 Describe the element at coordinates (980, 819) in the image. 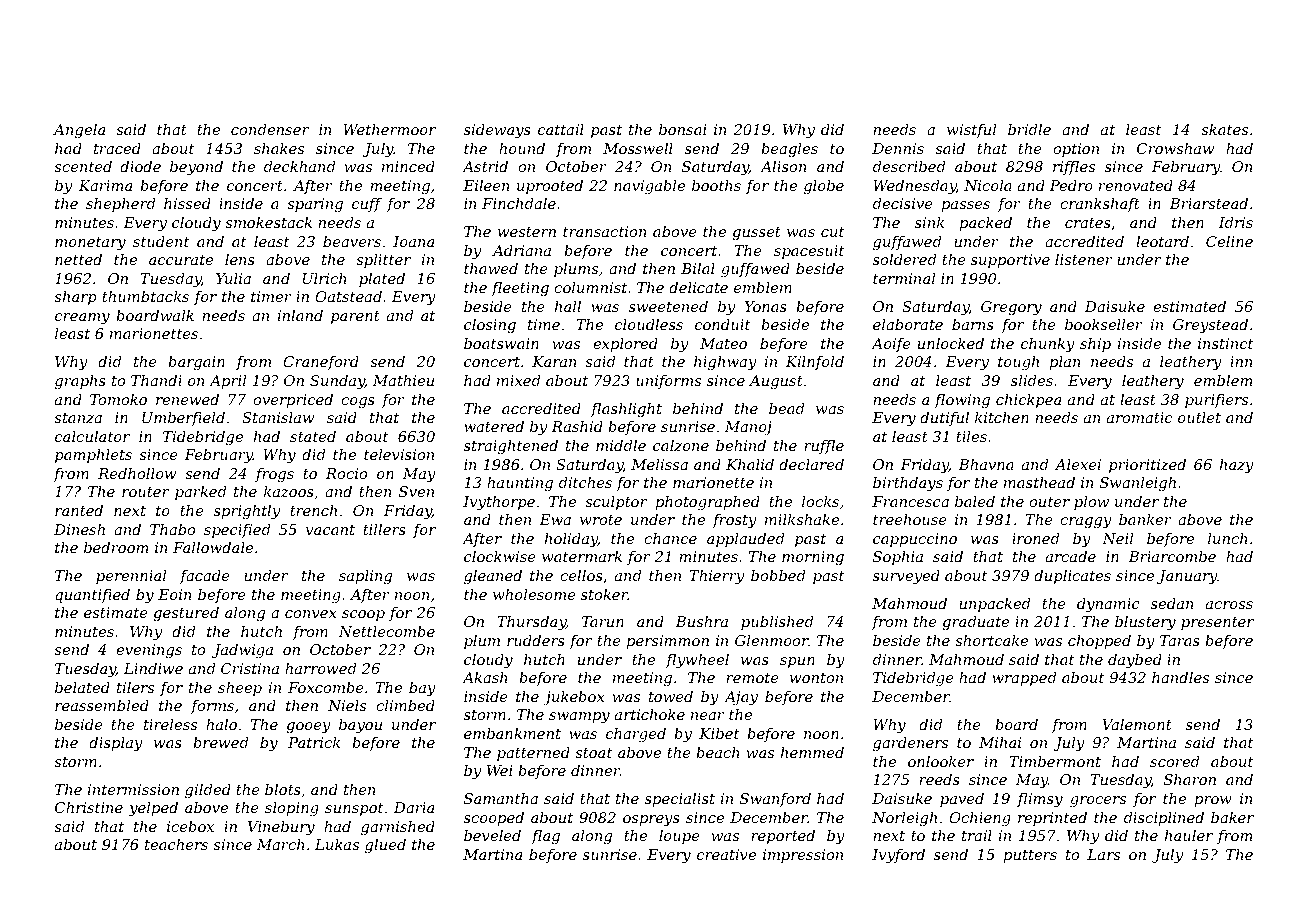

I see `Ochieng` at that location.
